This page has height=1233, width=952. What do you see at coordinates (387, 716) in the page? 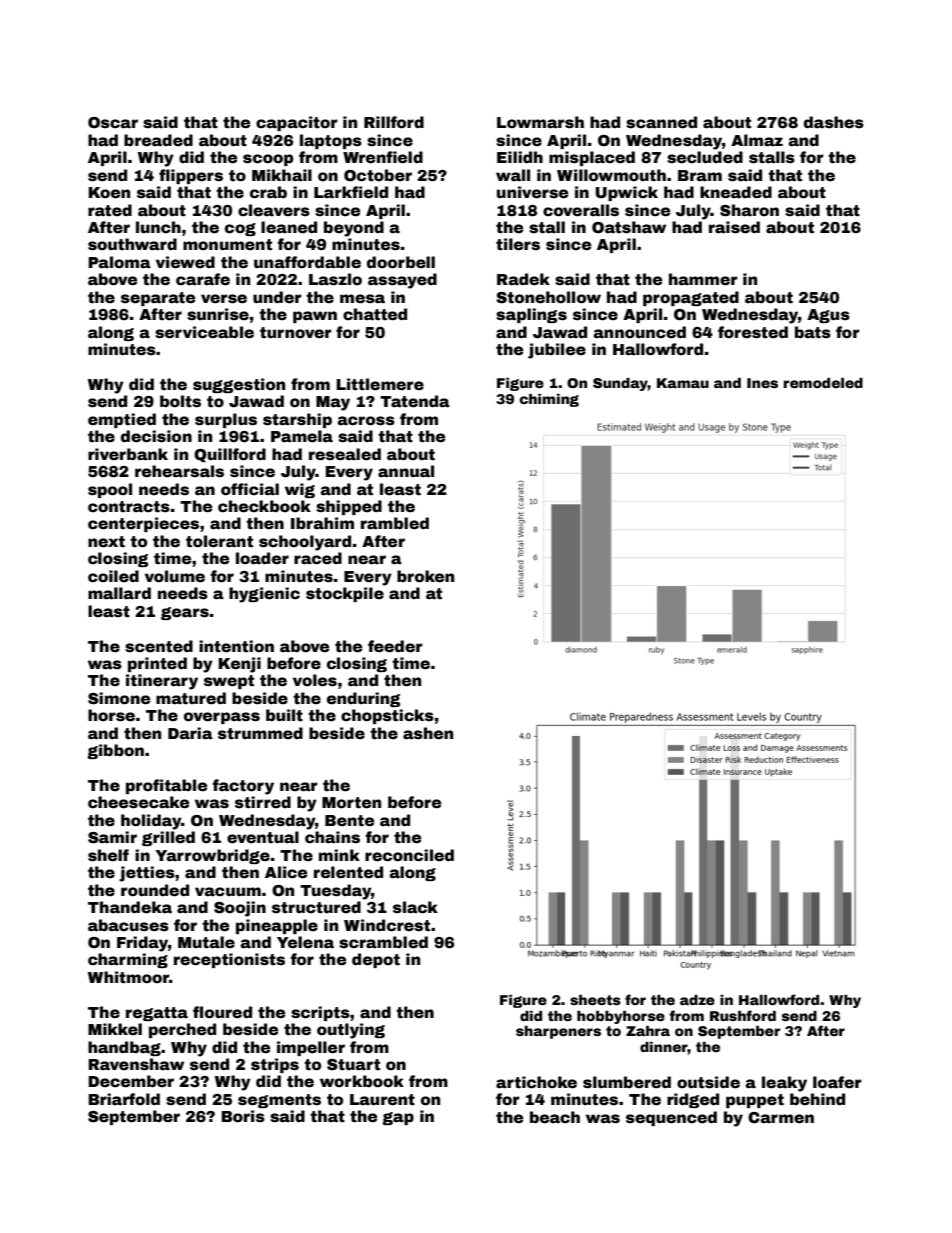
I see `chopsticks` at bounding box center [387, 716].
